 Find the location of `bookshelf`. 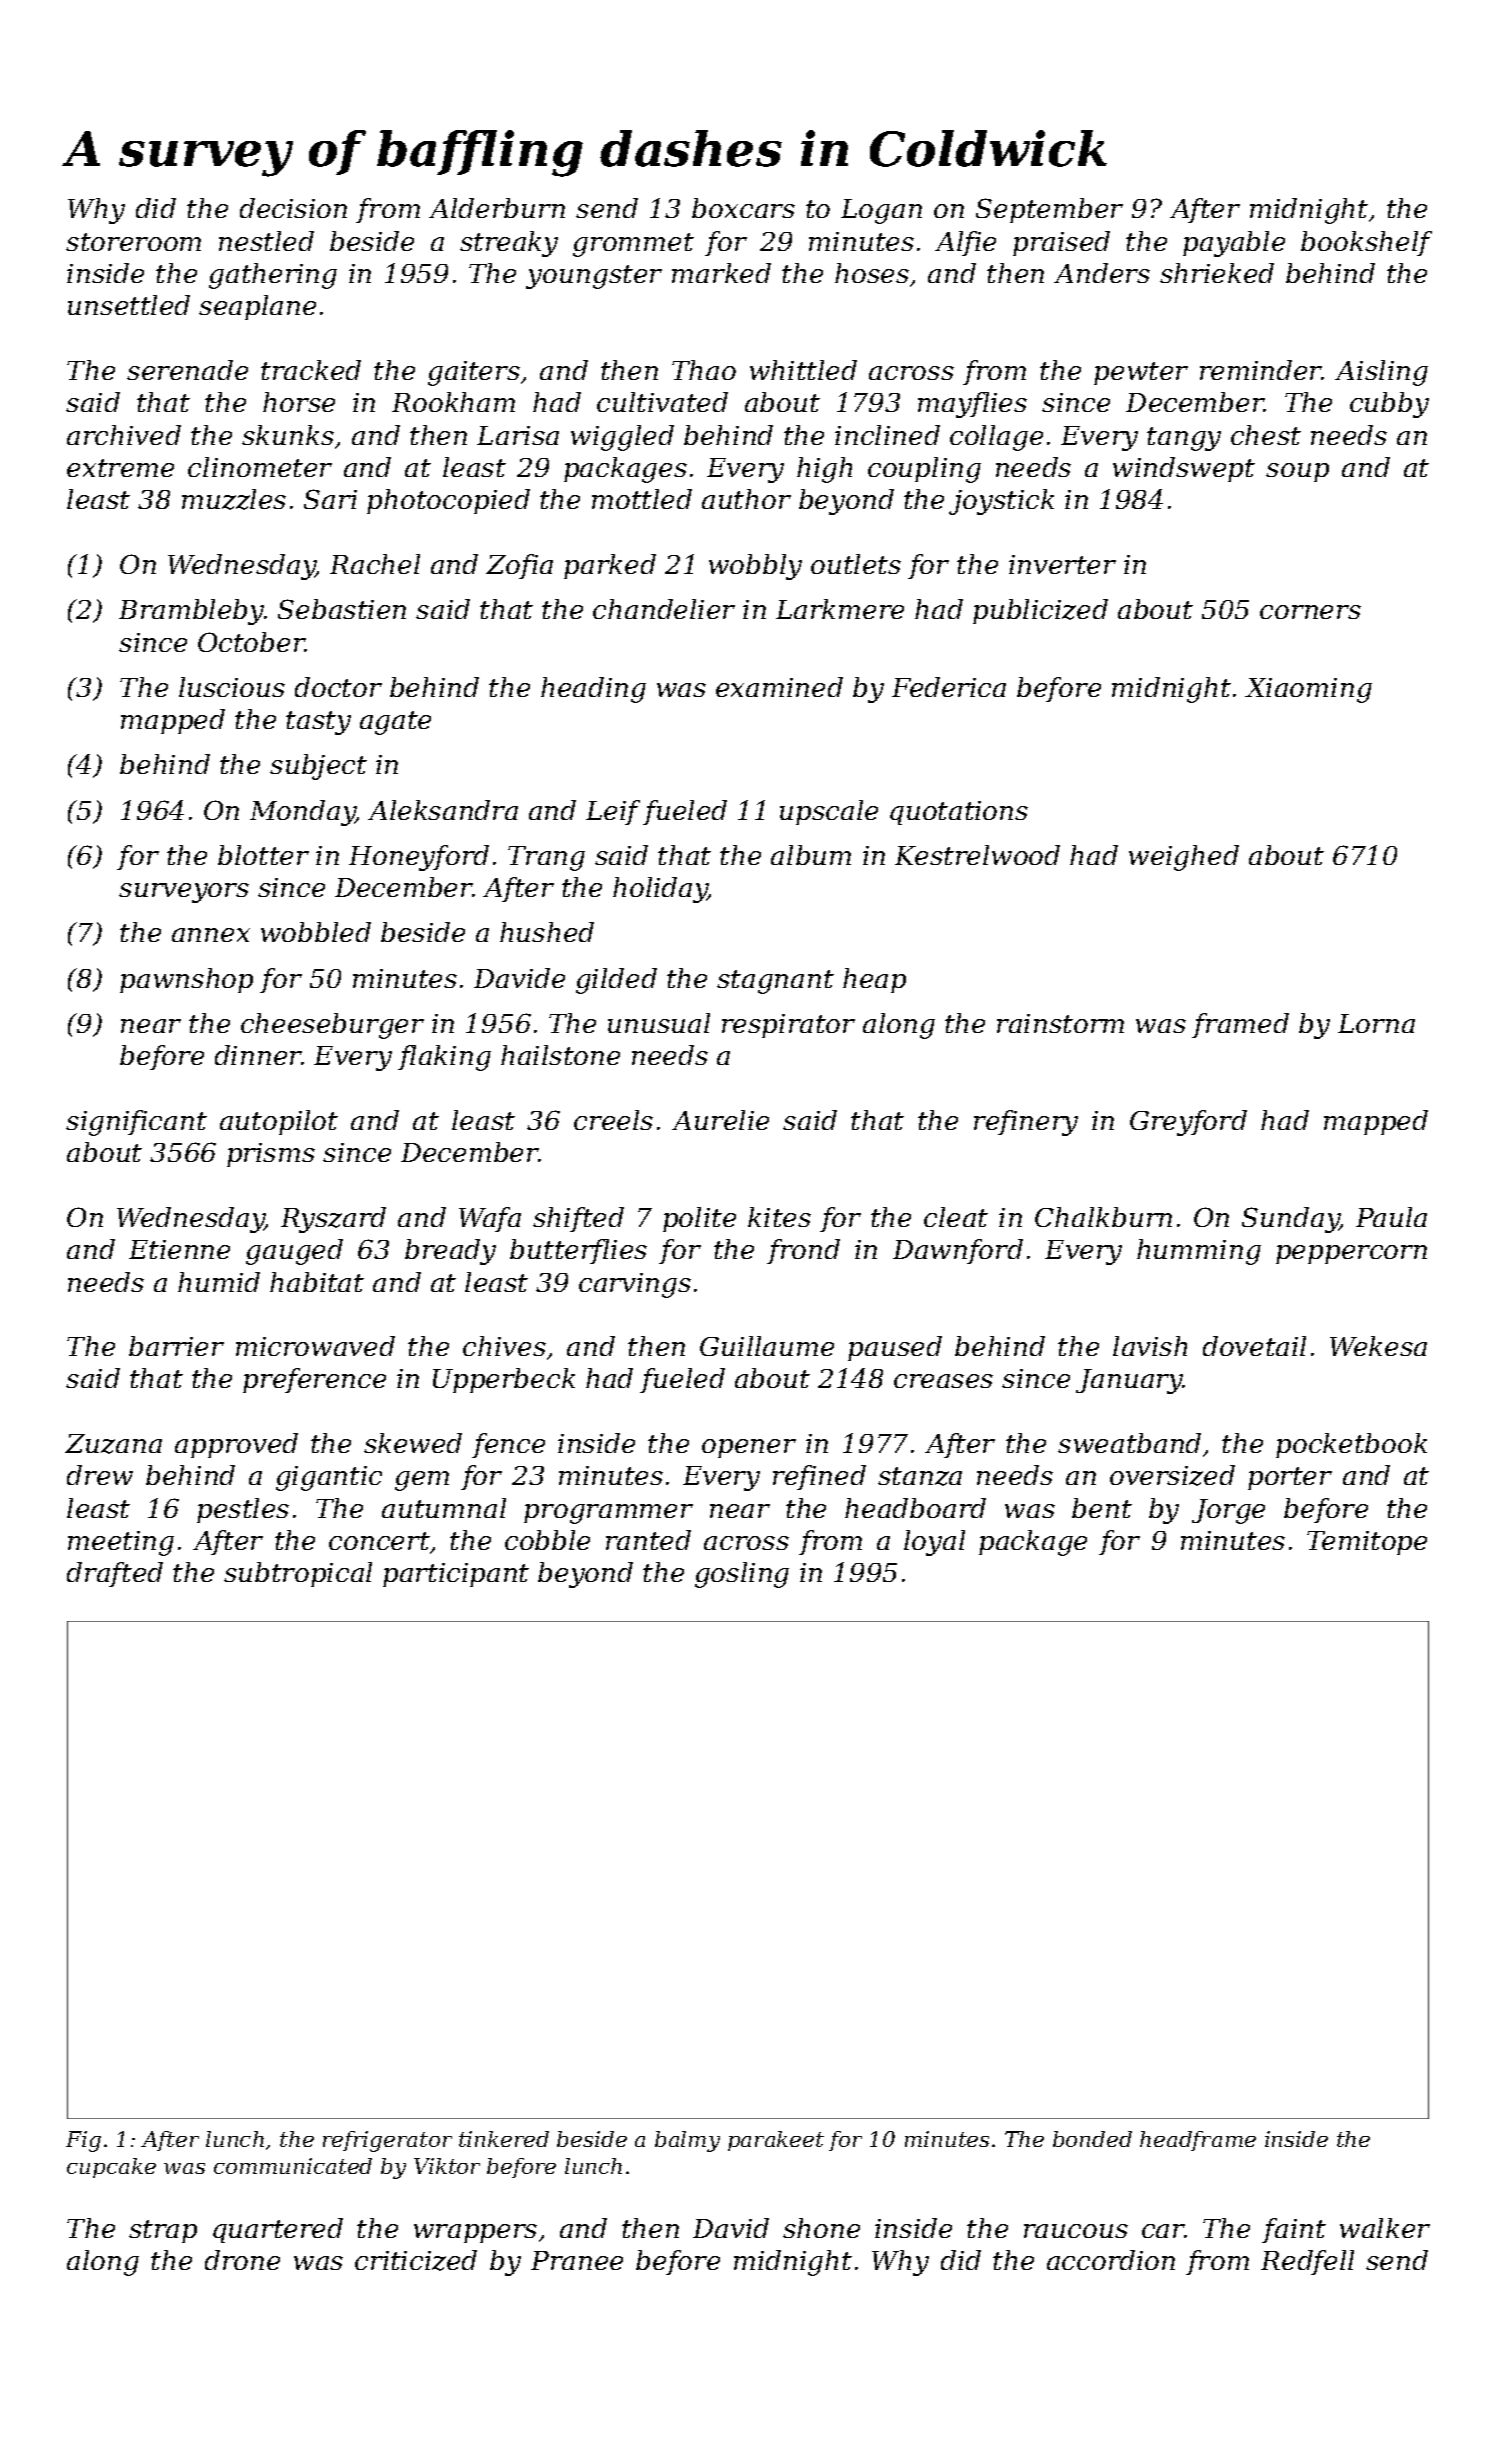

bookshelf is located at coordinates (1366, 243).
